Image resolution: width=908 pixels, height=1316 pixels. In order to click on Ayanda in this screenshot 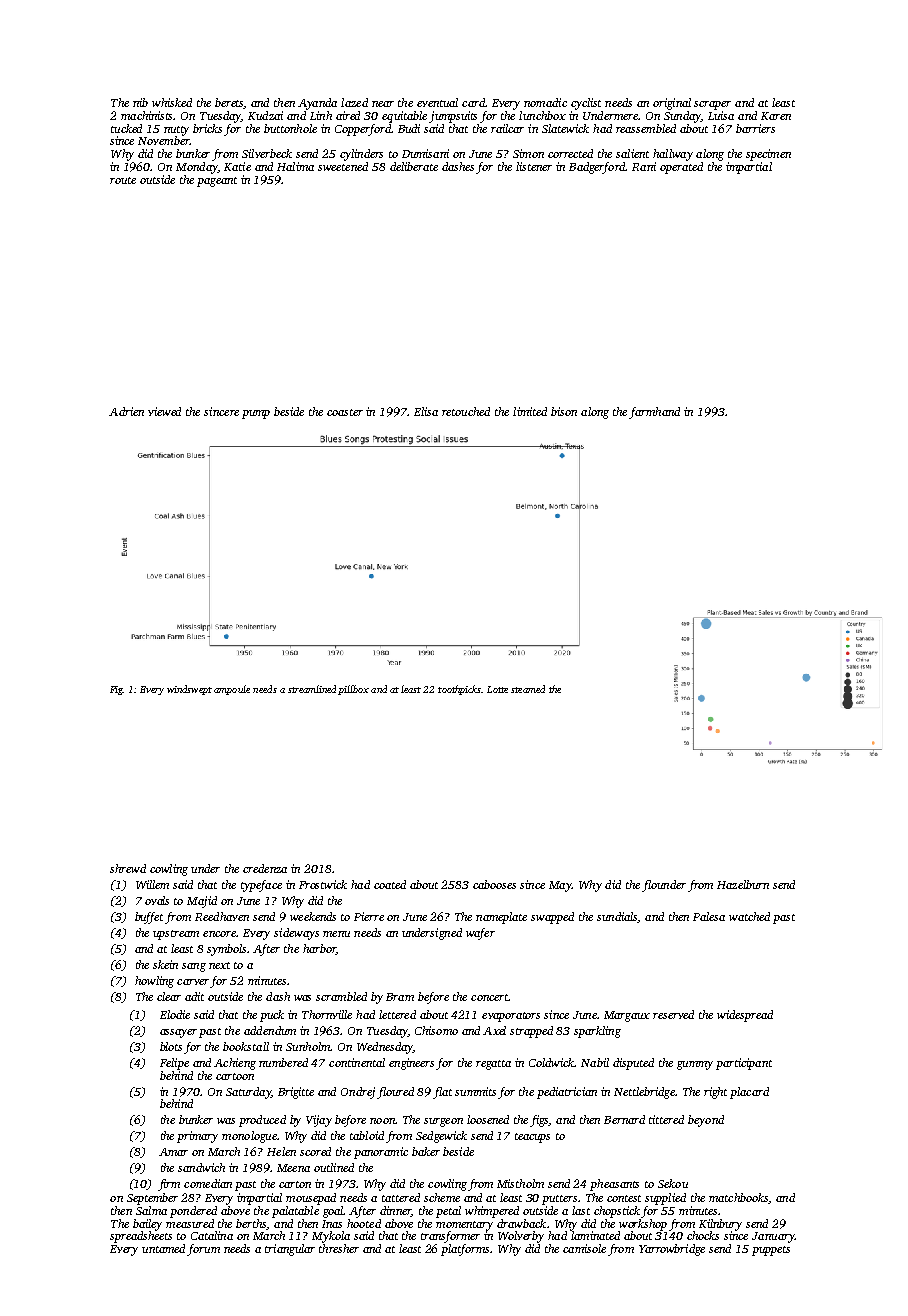, I will do `click(317, 104)`.
